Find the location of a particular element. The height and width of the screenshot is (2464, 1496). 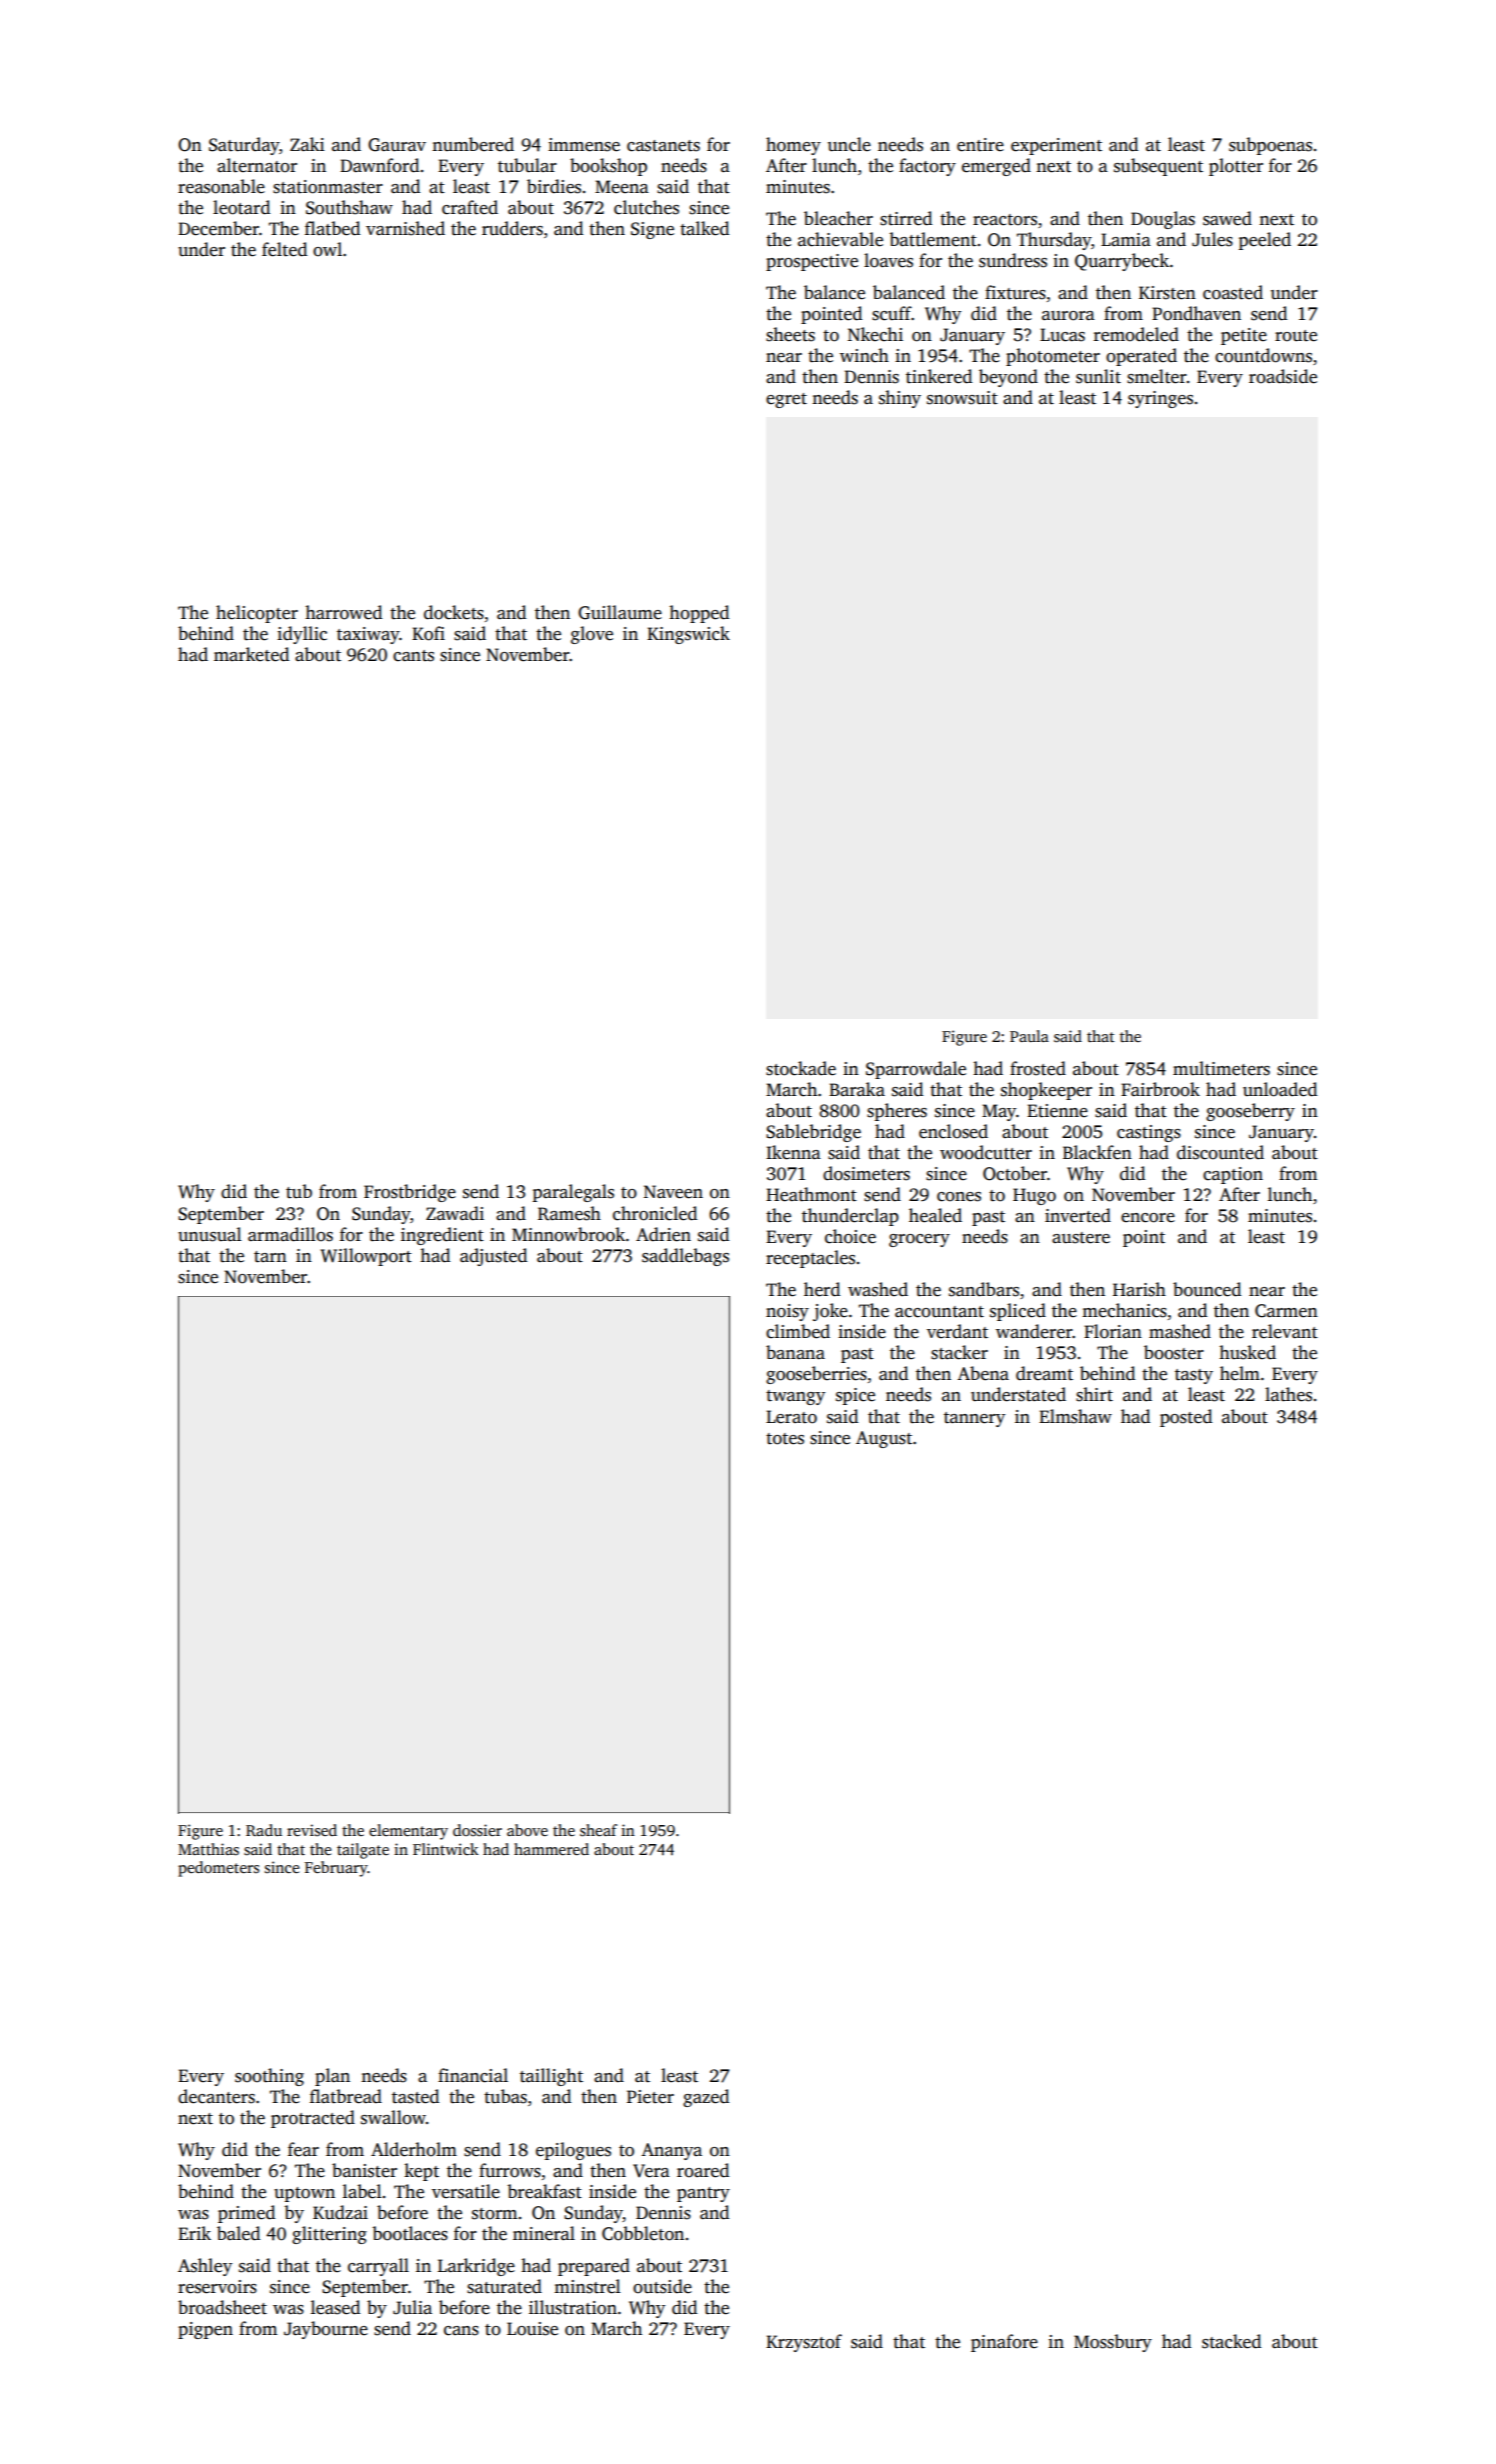

mashed is located at coordinates (1180, 1331).
